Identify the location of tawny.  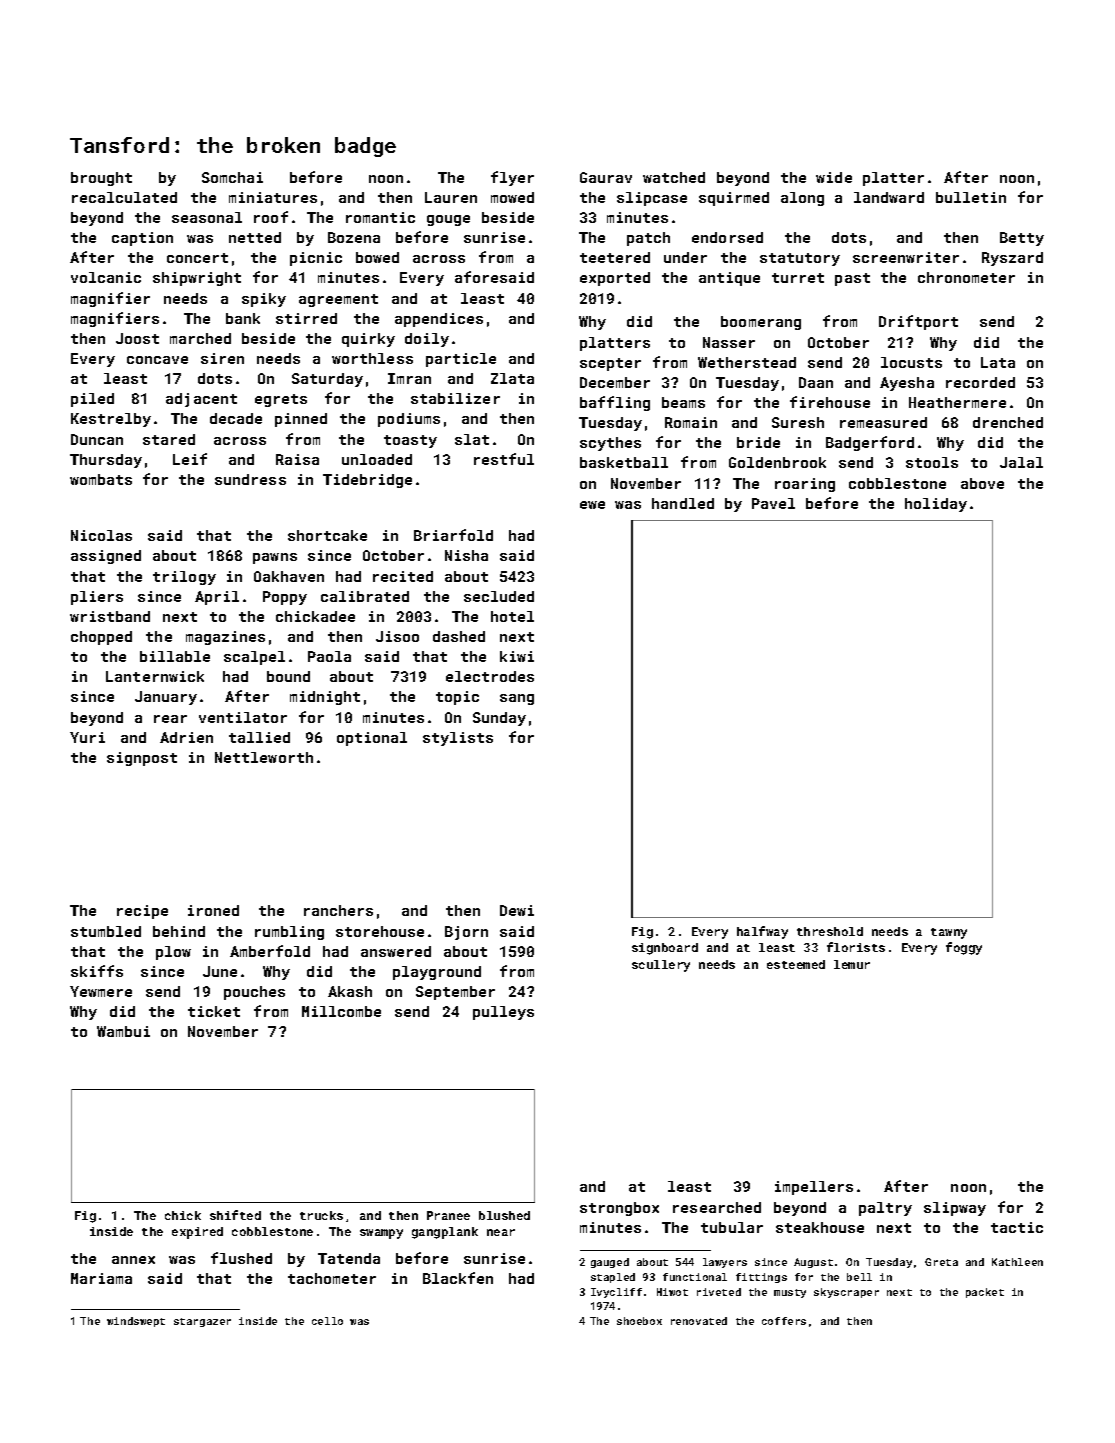
(949, 933).
